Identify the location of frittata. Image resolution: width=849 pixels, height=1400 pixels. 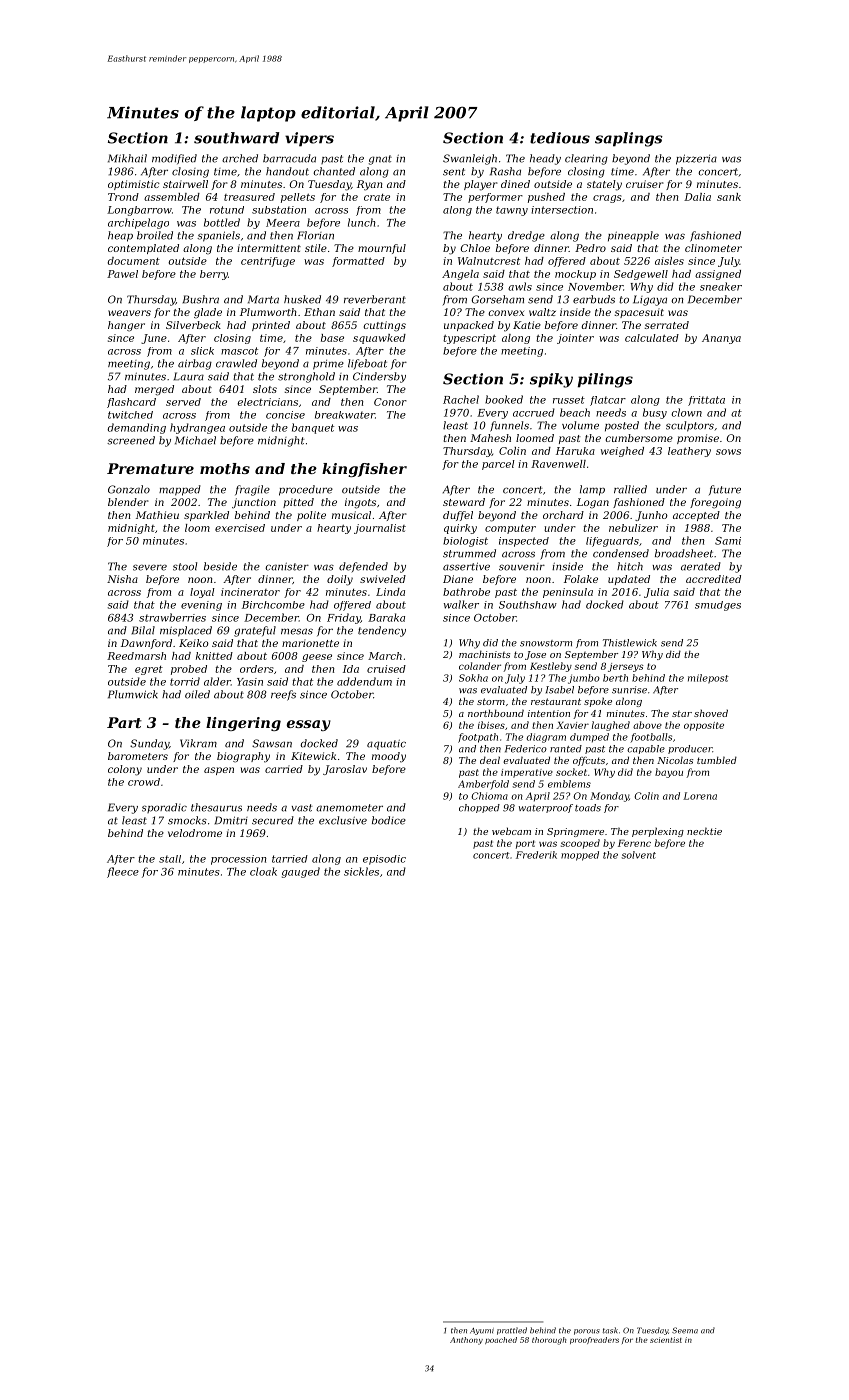
(706, 401).
